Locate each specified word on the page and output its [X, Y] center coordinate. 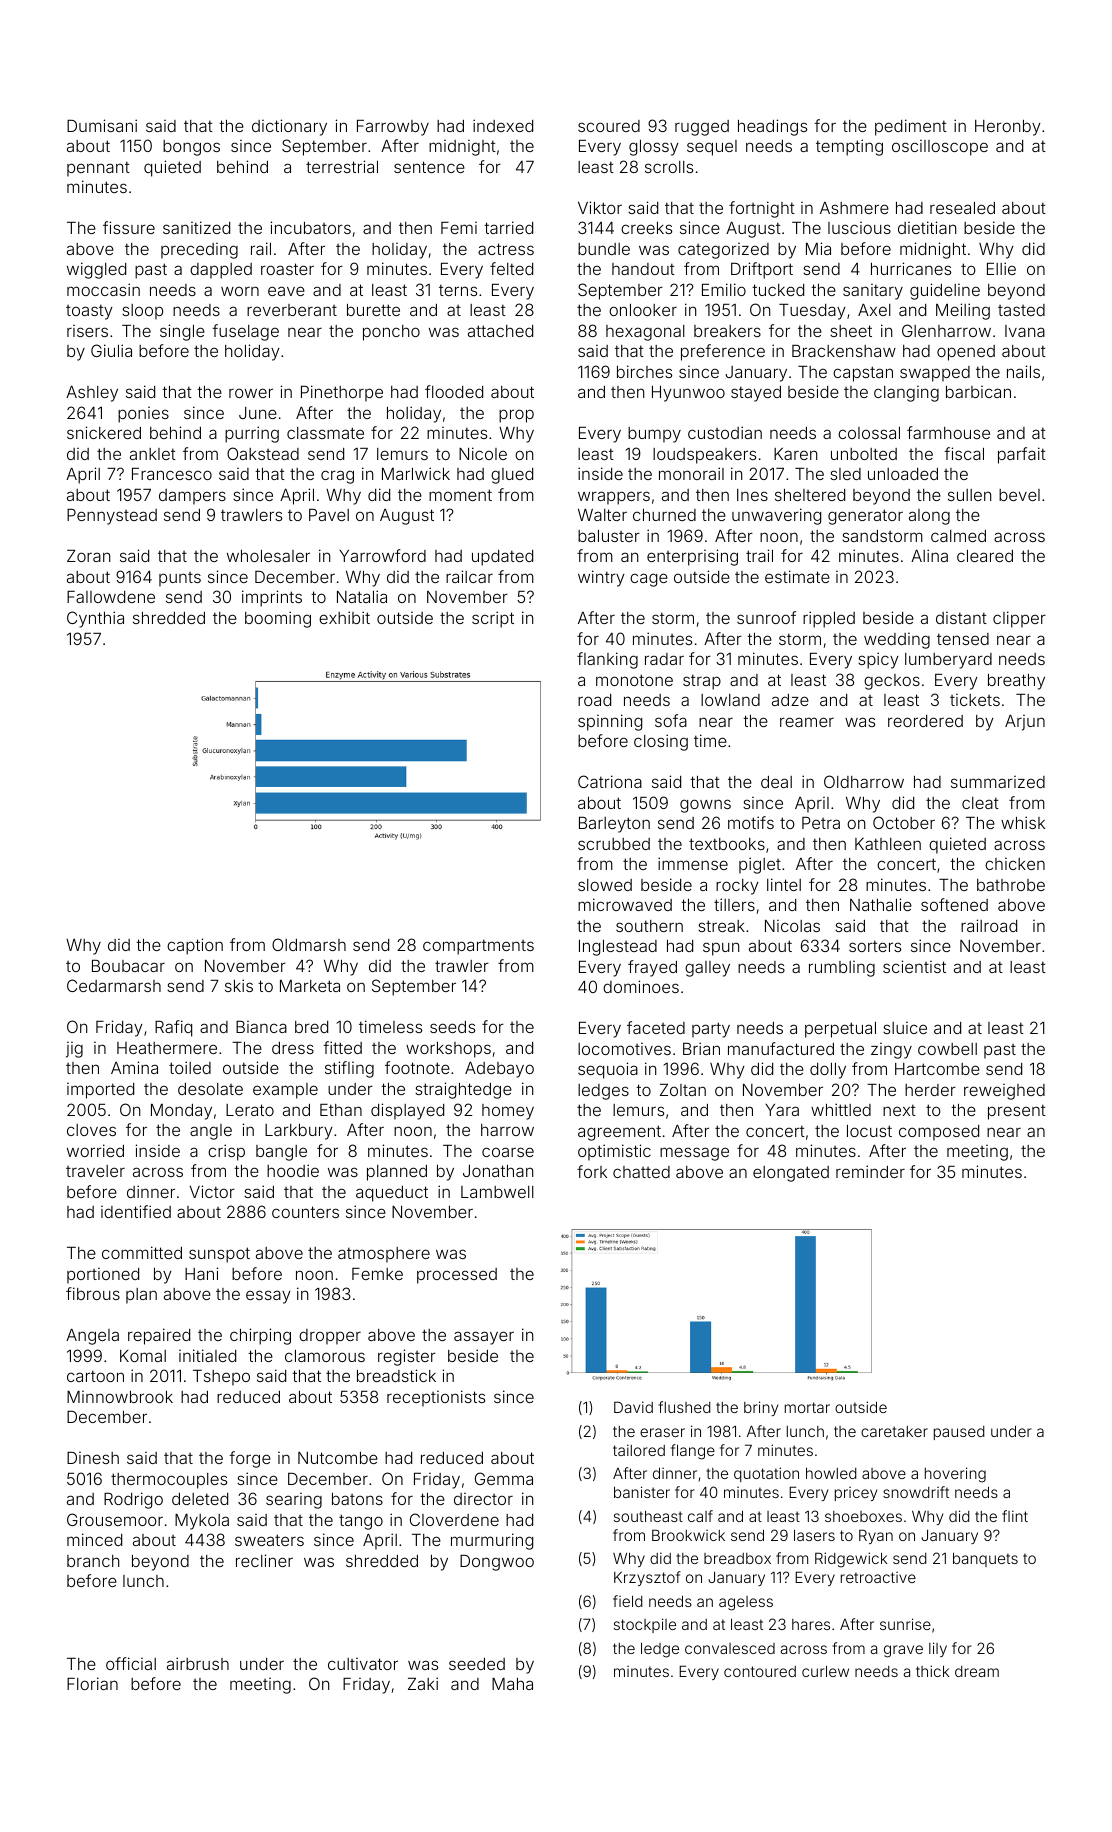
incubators [310, 227]
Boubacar [128, 966]
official [131, 1663]
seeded [477, 1664]
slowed [605, 885]
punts [180, 579]
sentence [429, 167]
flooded [454, 391]
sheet [851, 331]
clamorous [325, 1356]
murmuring [492, 1541]
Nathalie [881, 904]
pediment [911, 127]
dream [977, 1671]
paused [959, 1433]
